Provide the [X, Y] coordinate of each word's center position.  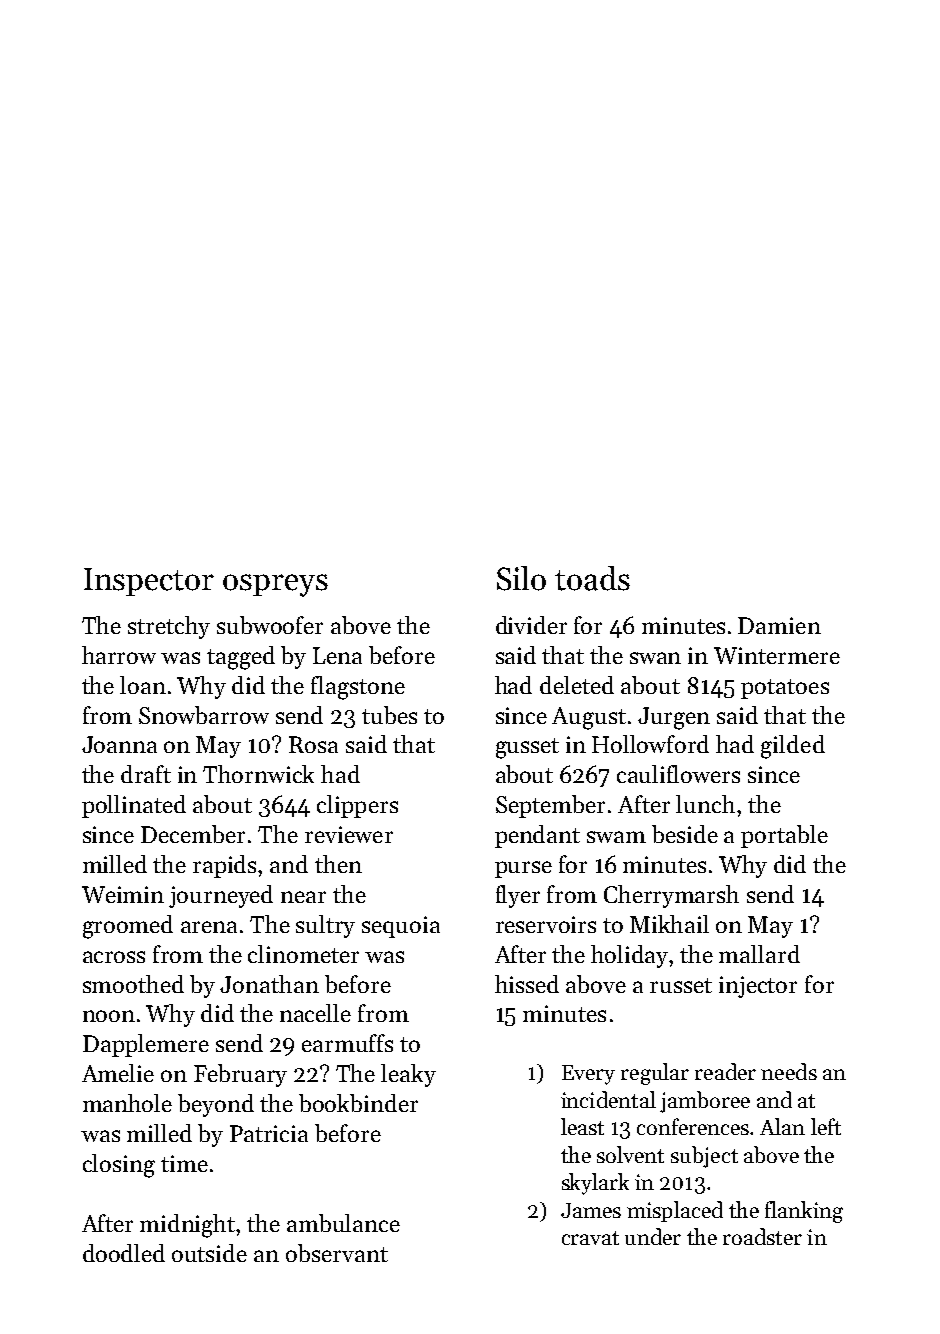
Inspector [149, 582]
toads [592, 578]
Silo [521, 578]
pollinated [134, 806]
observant [337, 1253]
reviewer [349, 834]
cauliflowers [678, 774]
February [240, 1075]
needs [789, 1071]
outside [209, 1253]
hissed [527, 984]
